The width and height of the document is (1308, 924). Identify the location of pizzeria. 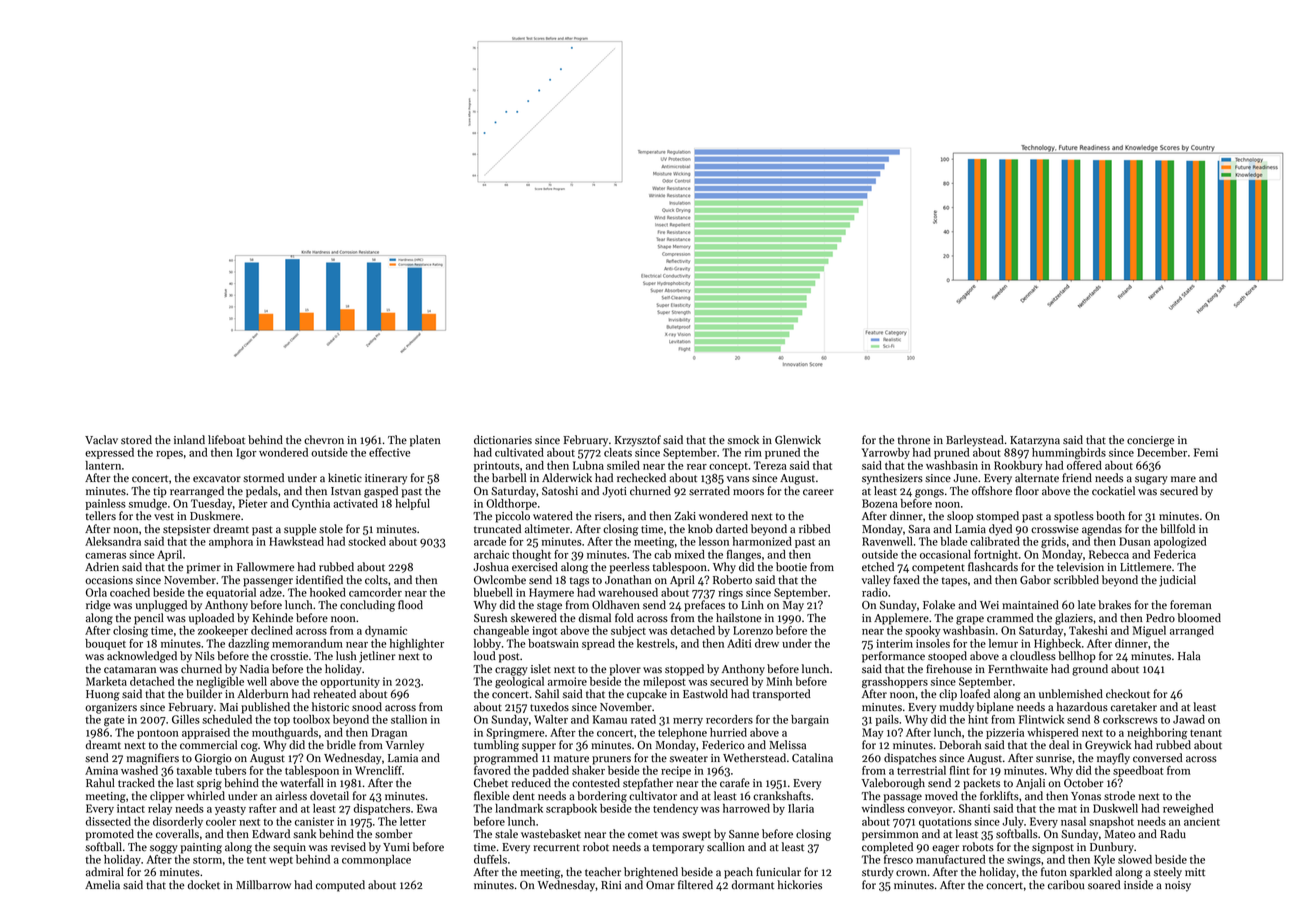
(1005, 733).
